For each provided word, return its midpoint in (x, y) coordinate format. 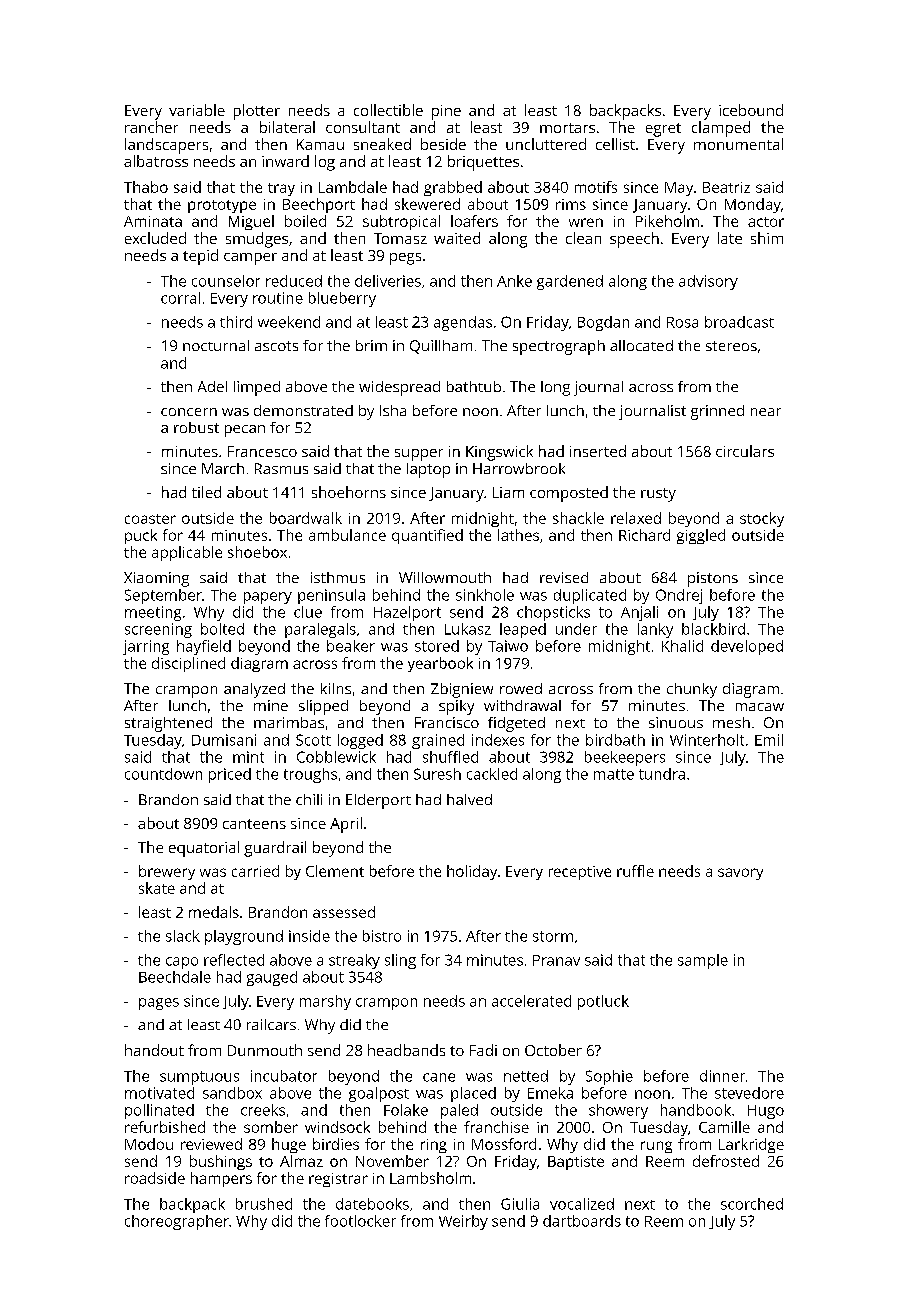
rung (656, 1147)
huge (289, 1145)
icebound (751, 110)
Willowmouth (445, 577)
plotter (257, 112)
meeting (153, 613)
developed (747, 647)
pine (446, 112)
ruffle (635, 871)
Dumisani (224, 740)
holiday (472, 872)
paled (459, 1111)
